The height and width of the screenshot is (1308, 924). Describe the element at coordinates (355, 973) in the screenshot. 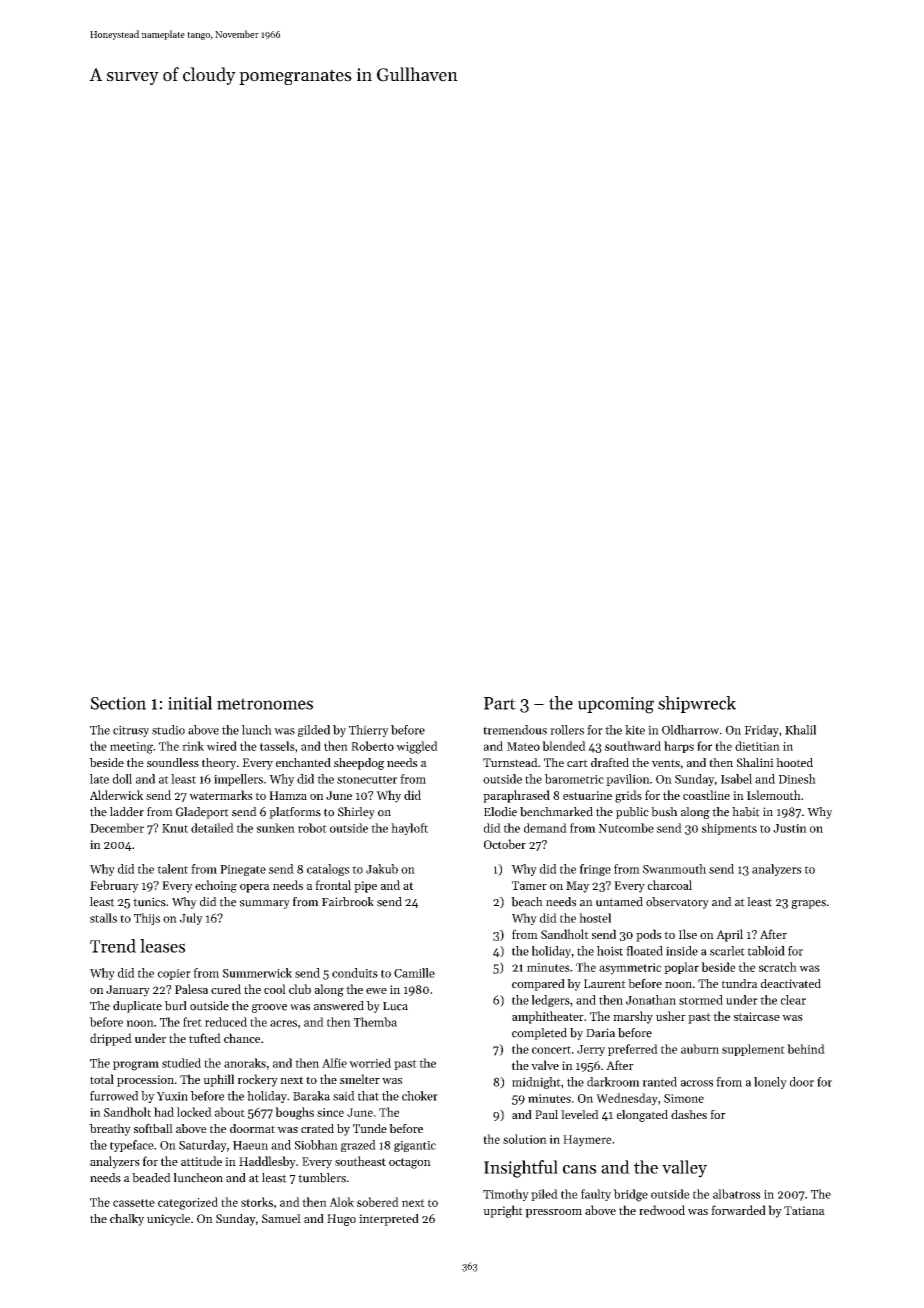

I see `conduits` at that location.
